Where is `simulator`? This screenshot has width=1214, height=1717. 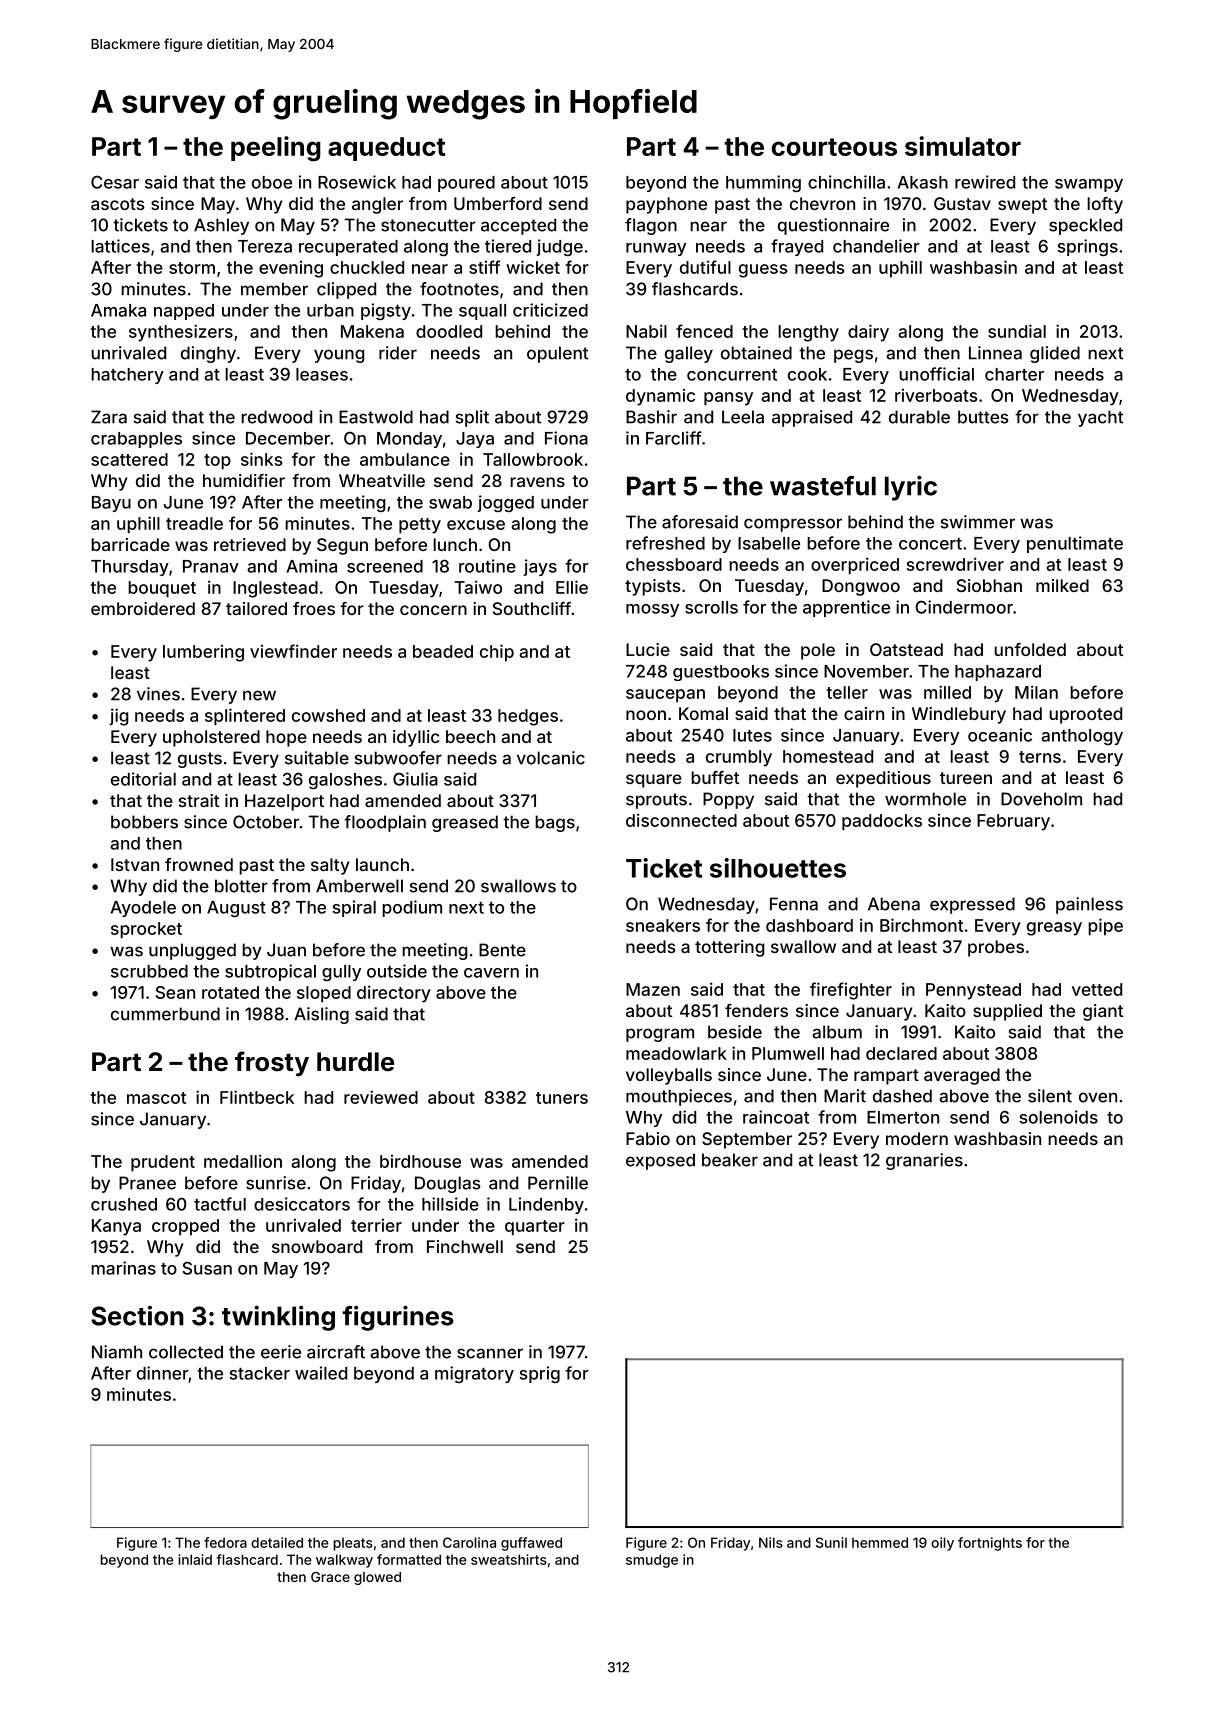 simulator is located at coordinates (963, 146).
